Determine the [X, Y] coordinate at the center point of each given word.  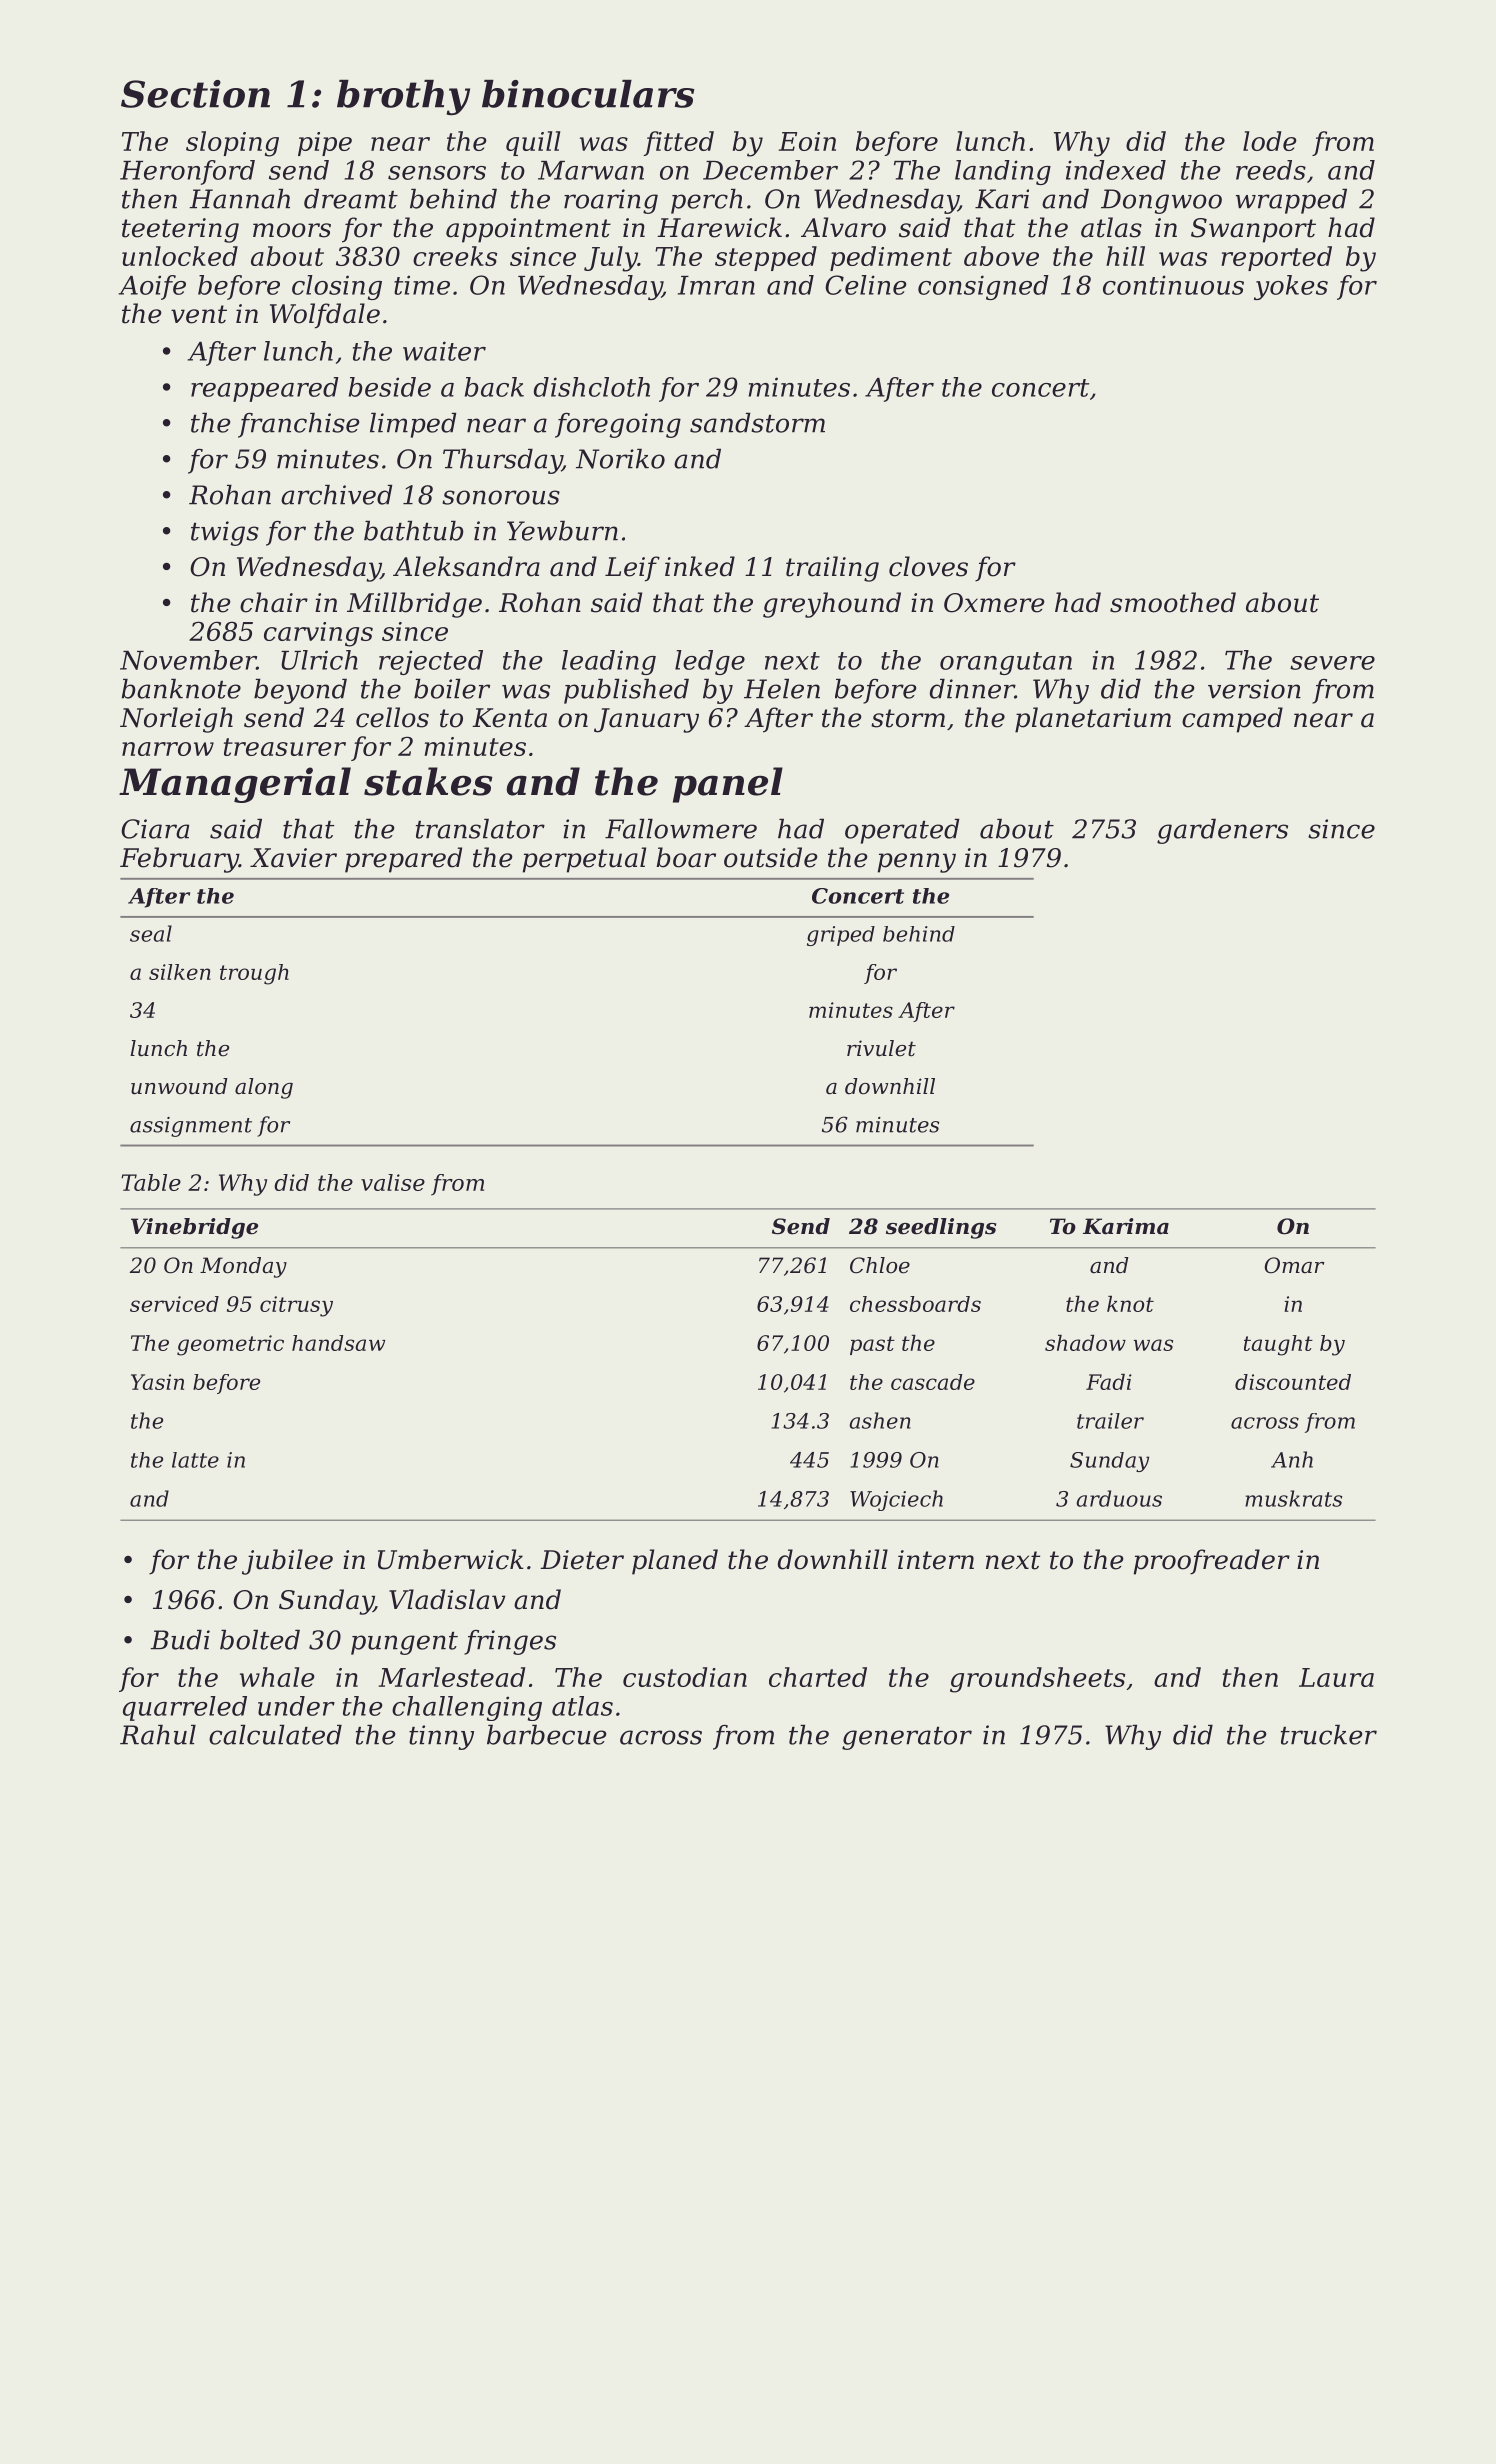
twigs [225, 533]
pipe [325, 144]
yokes [1291, 287]
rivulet [881, 1048]
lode [1270, 141]
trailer [1110, 1421]
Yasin [157, 1382]
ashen [880, 1420]
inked [700, 566]
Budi [180, 1639]
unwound [179, 1086]
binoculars [588, 94]
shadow [1085, 1343]
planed [675, 1562]
